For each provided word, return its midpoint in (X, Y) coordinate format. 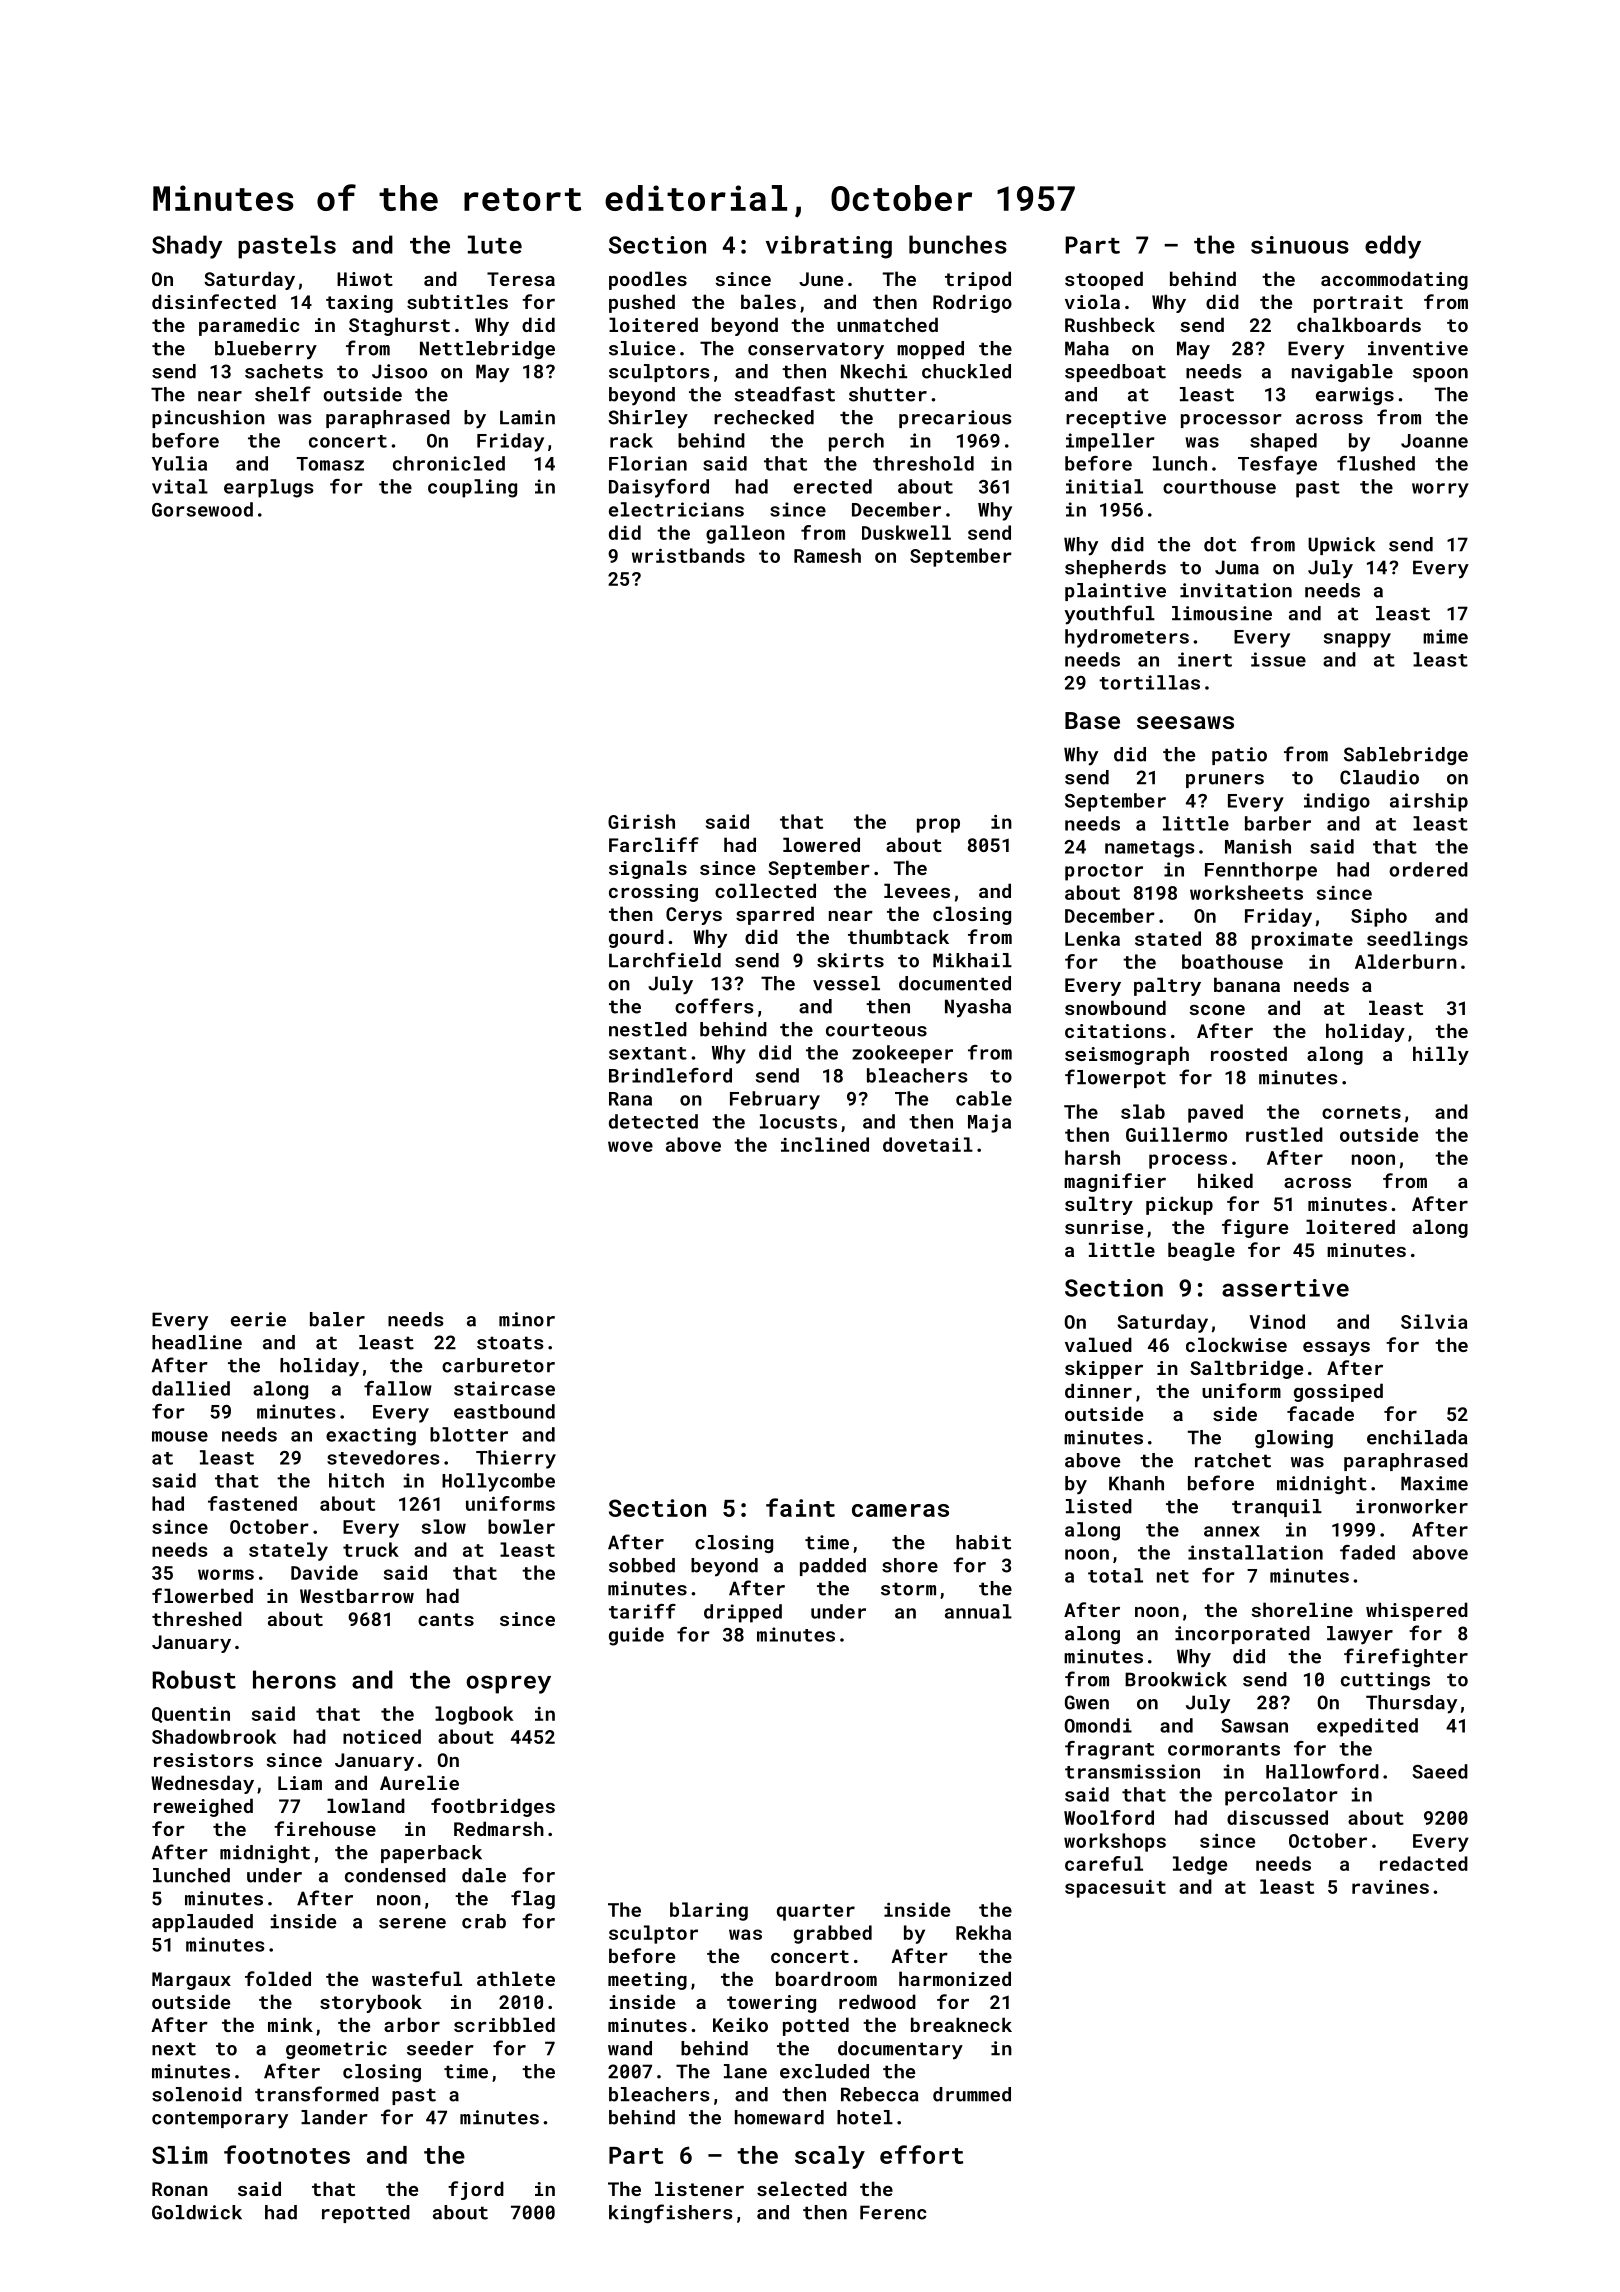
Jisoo (399, 371)
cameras (900, 1510)
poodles (648, 280)
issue (1278, 659)
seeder (440, 2048)
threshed (197, 1618)
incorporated (1242, 1635)
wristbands (688, 555)
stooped (1104, 280)
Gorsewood (202, 509)
